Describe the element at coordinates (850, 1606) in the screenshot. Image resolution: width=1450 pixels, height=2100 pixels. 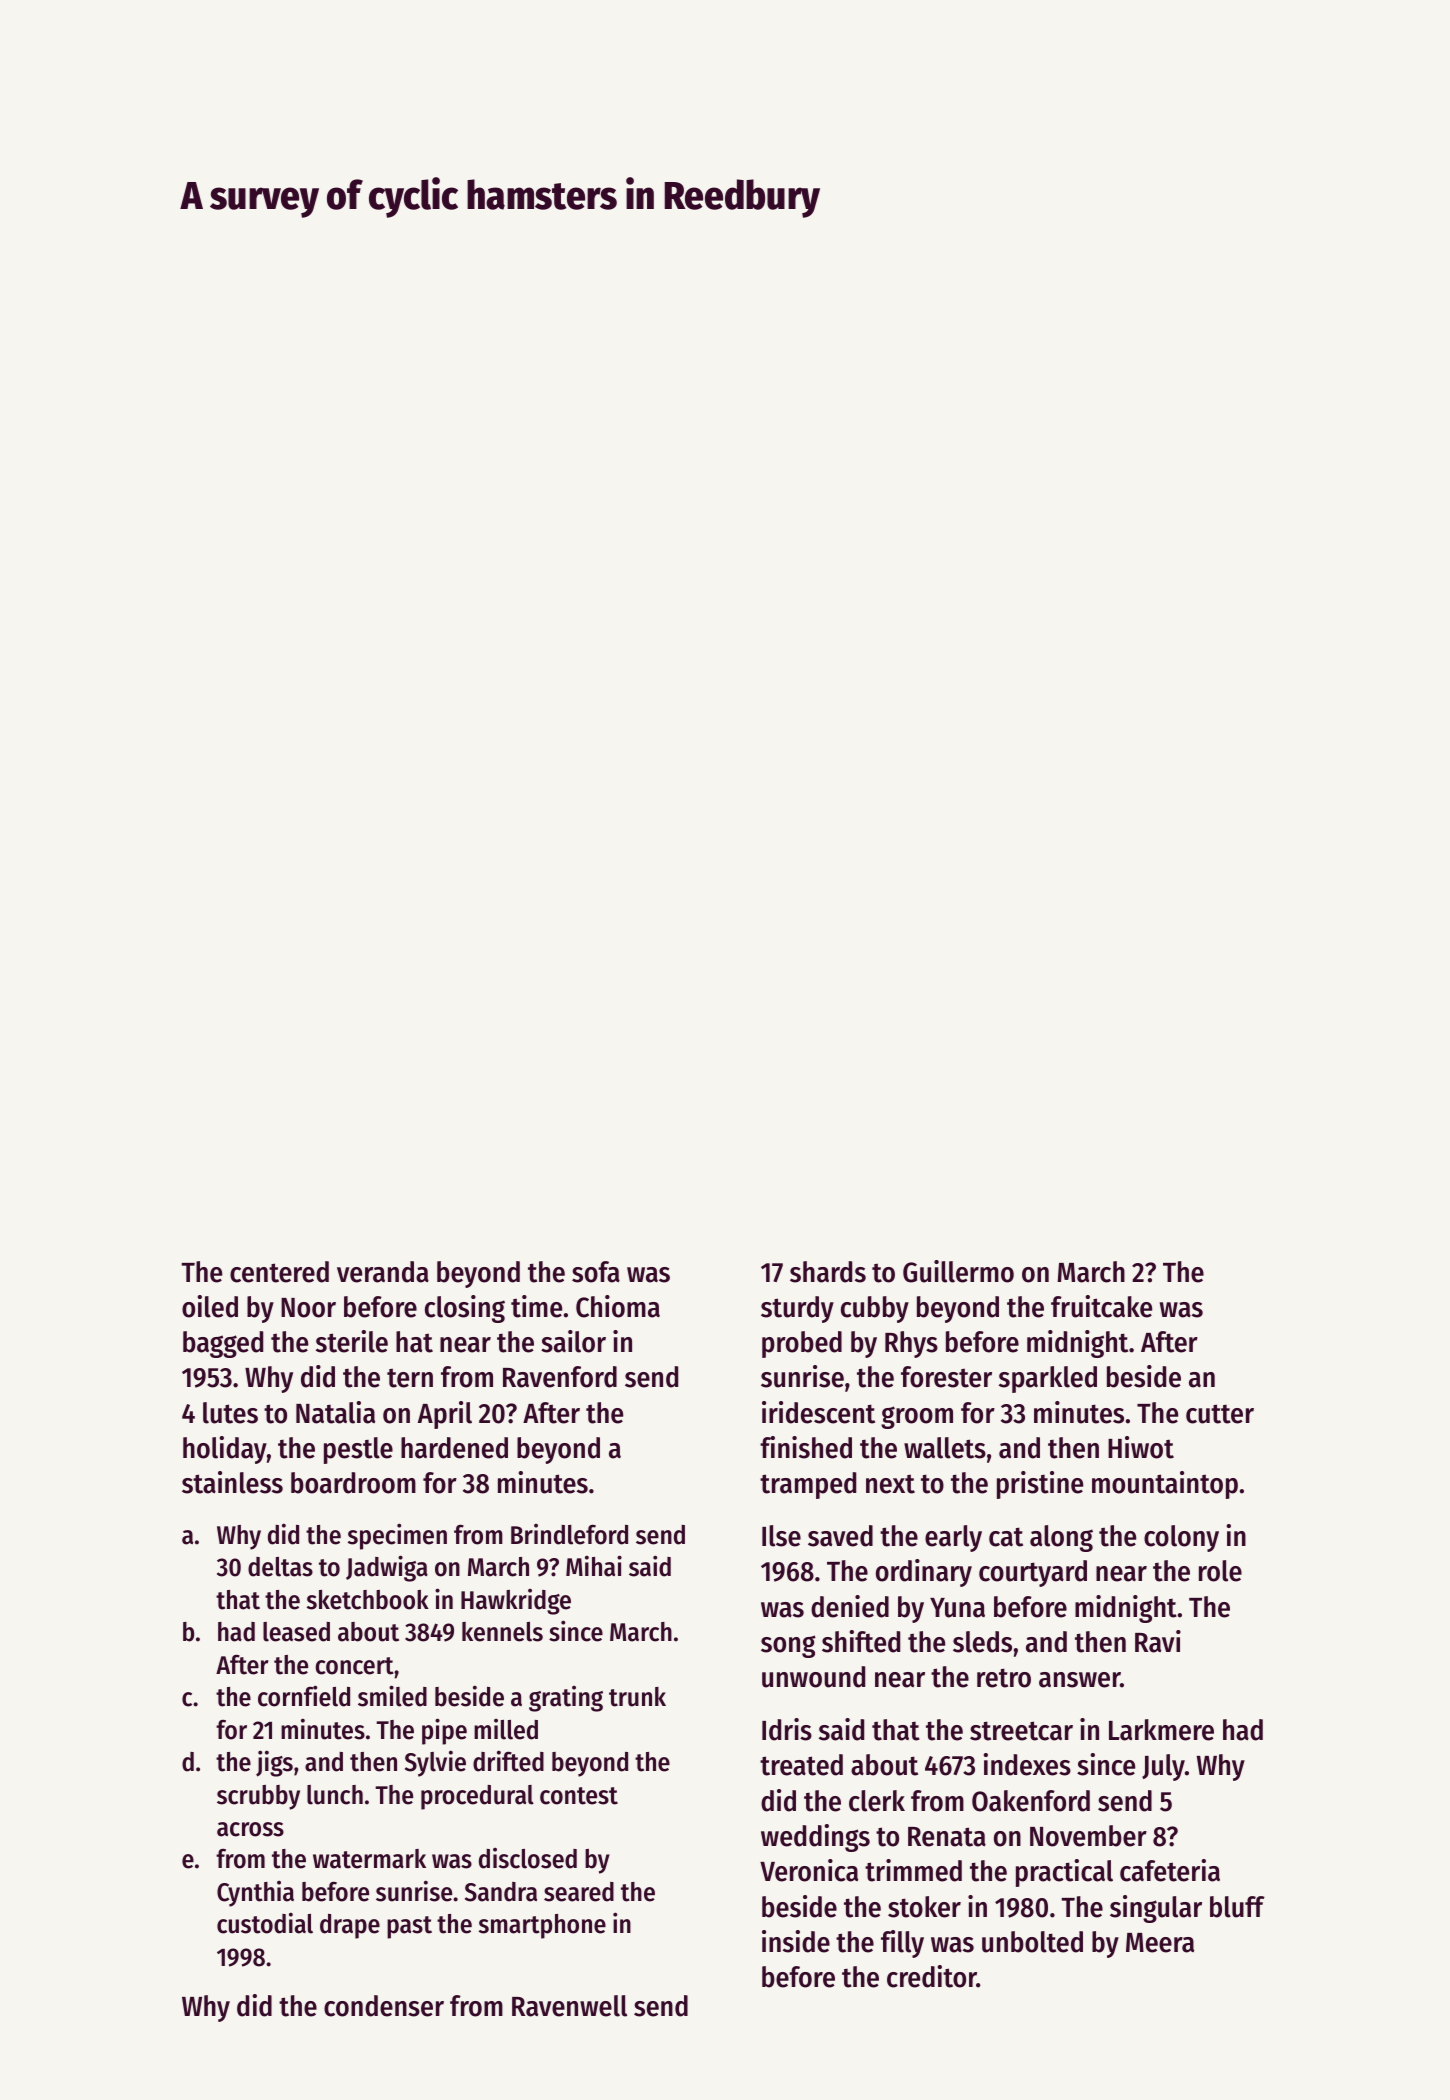
I see `denied` at that location.
